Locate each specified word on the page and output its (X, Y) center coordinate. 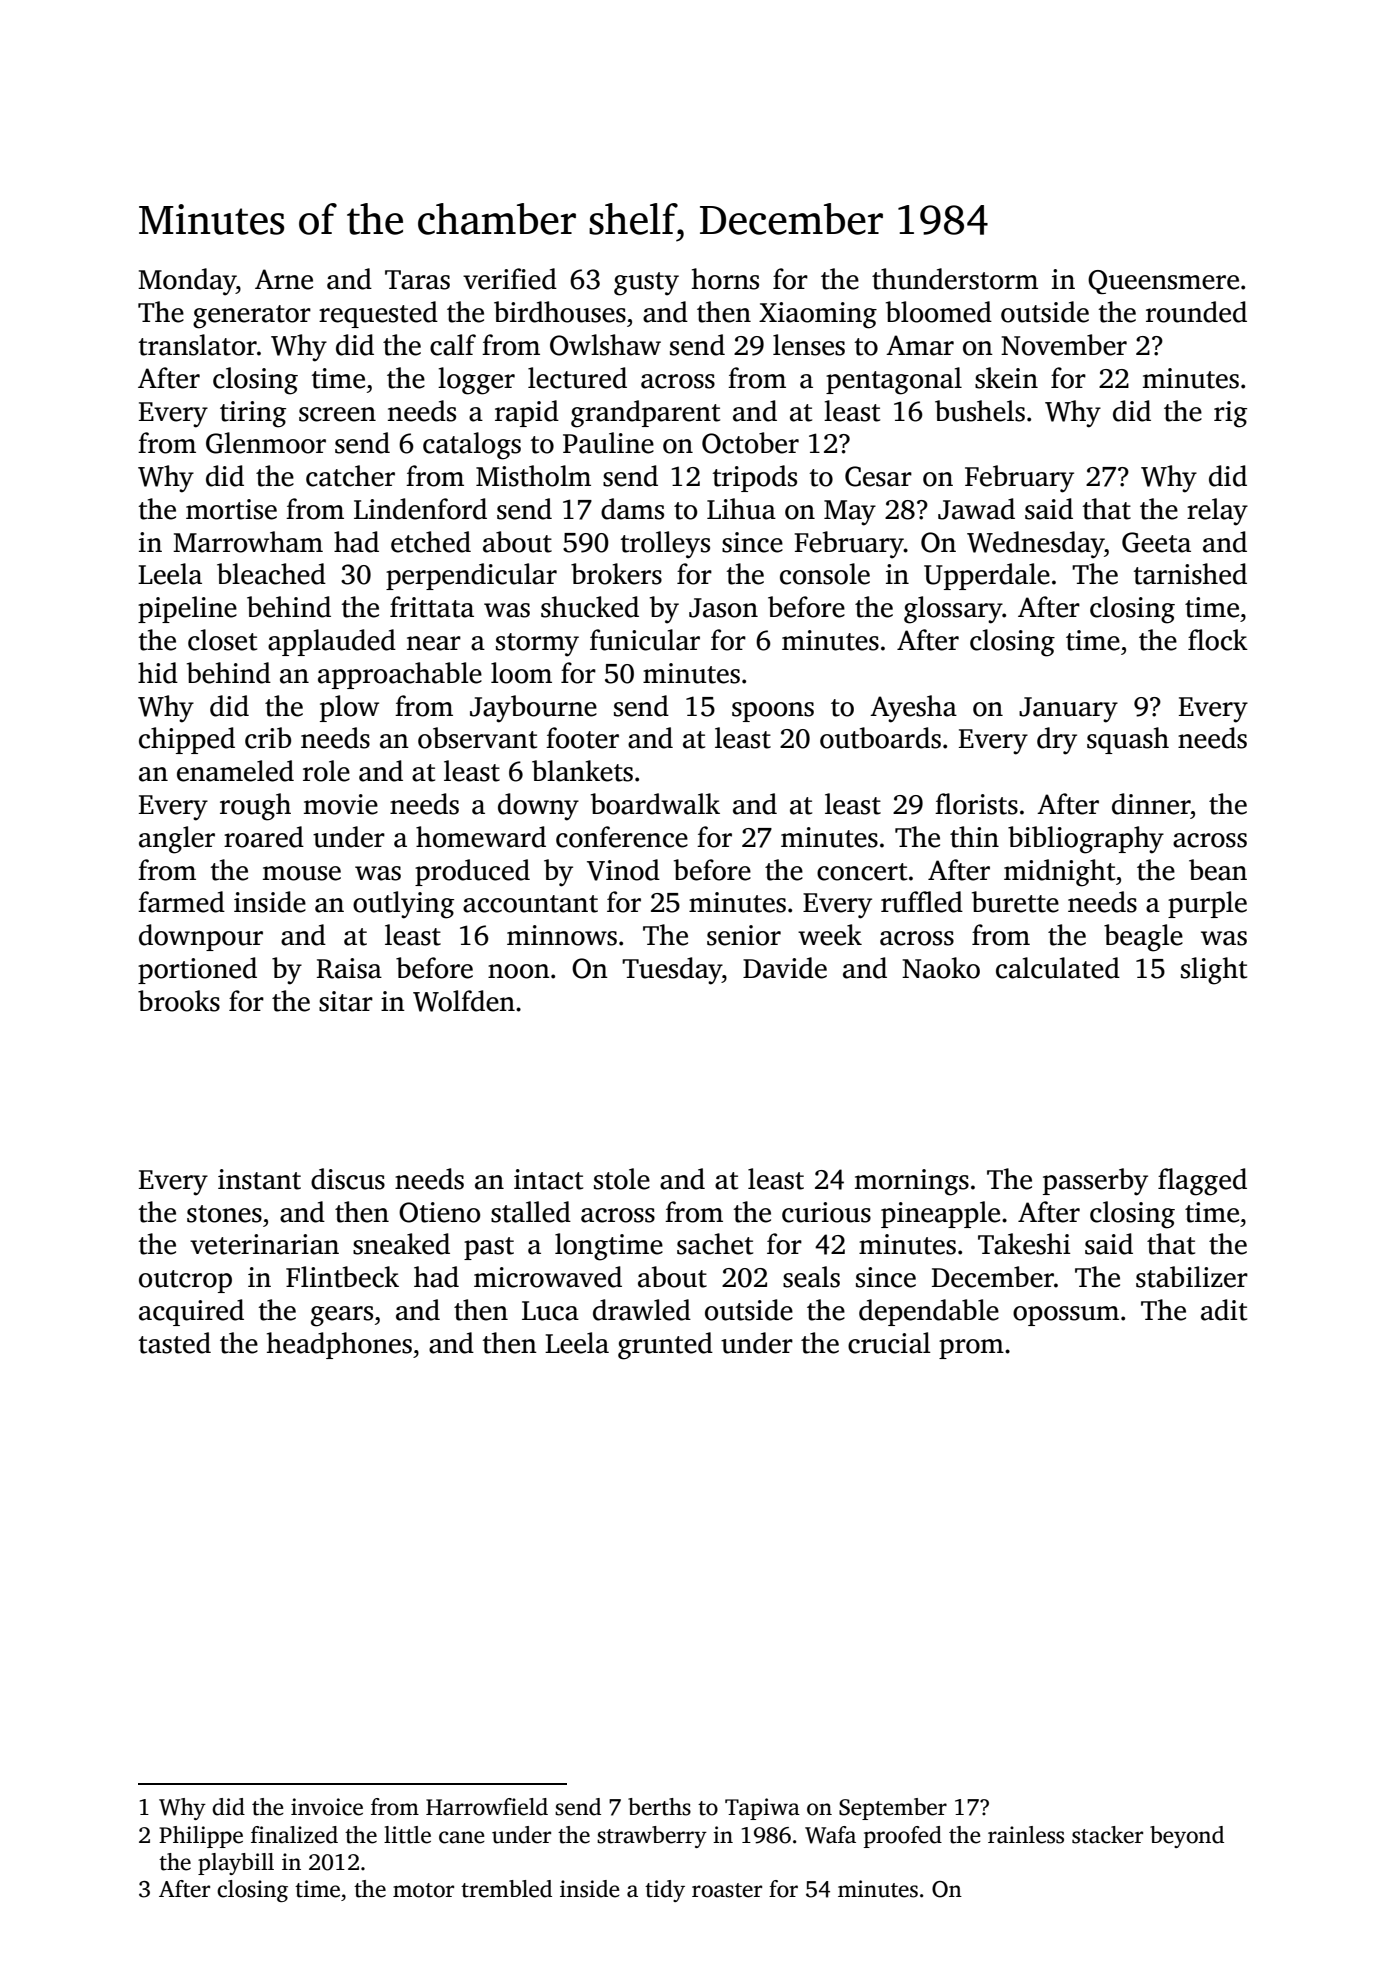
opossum (1066, 1316)
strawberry (652, 1837)
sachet (715, 1244)
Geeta (1156, 542)
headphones (339, 1345)
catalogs (472, 446)
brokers (616, 574)
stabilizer (1192, 1277)
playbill (236, 1864)
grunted (665, 1346)
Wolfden (464, 1001)
